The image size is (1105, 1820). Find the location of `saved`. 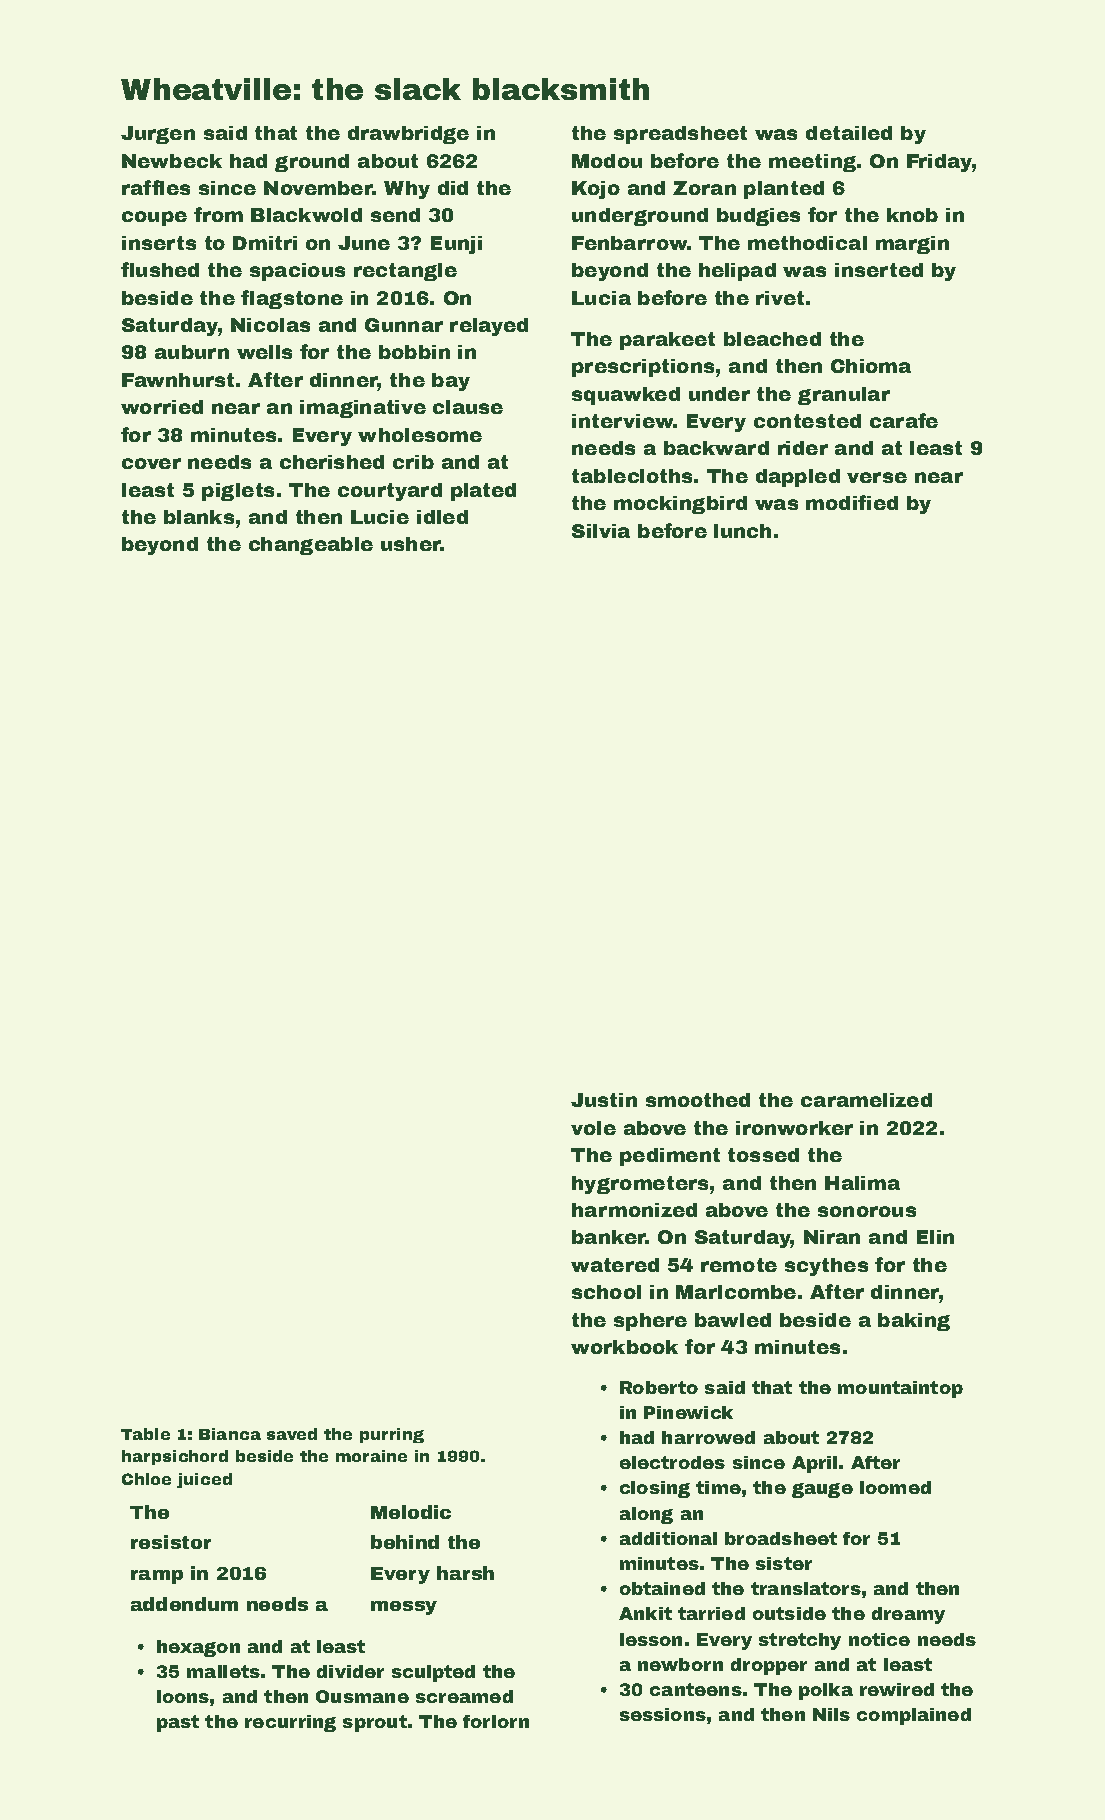

saved is located at coordinates (292, 1434).
